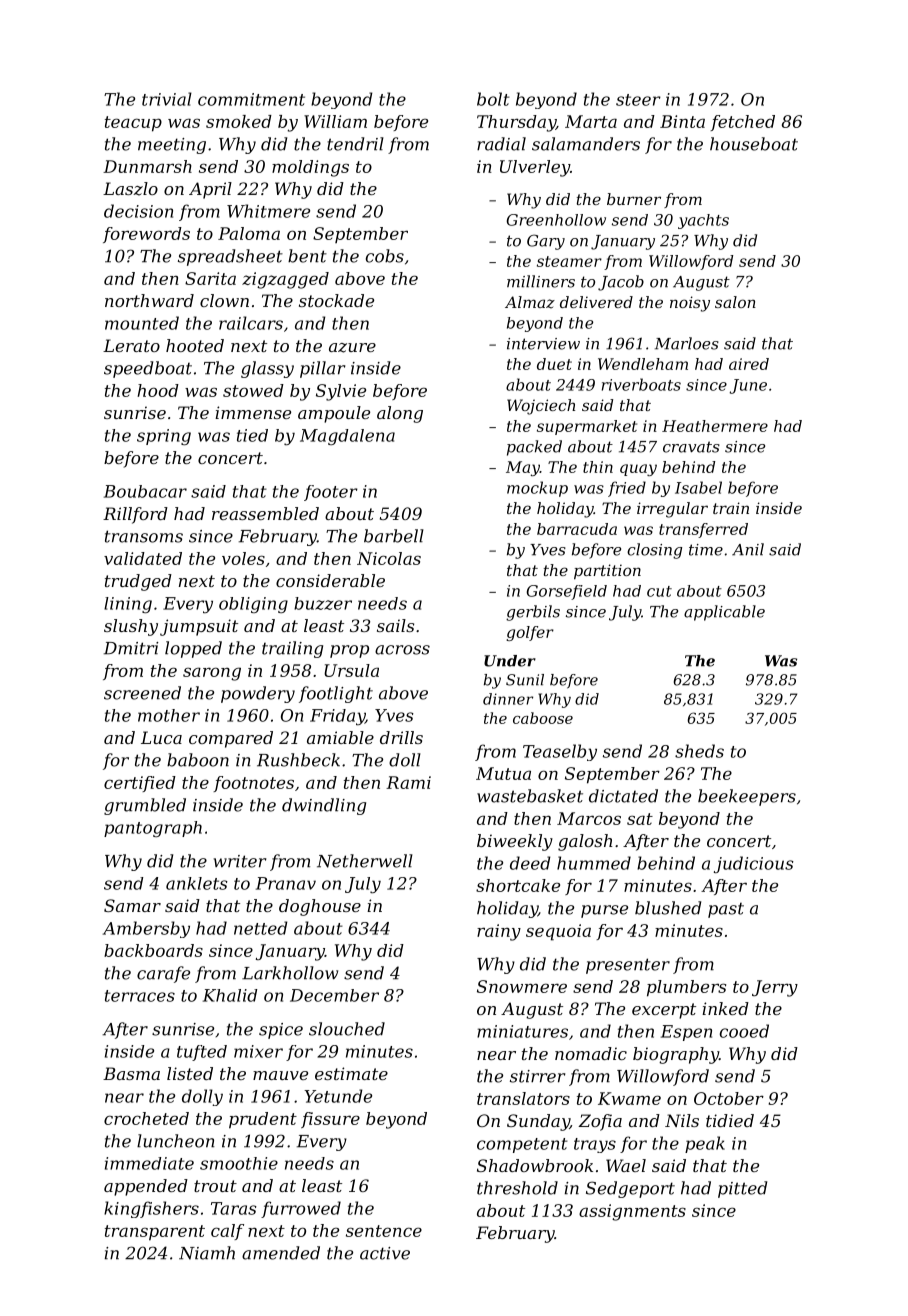 This screenshot has width=908, height=1316. I want to click on amended, so click(281, 1253).
